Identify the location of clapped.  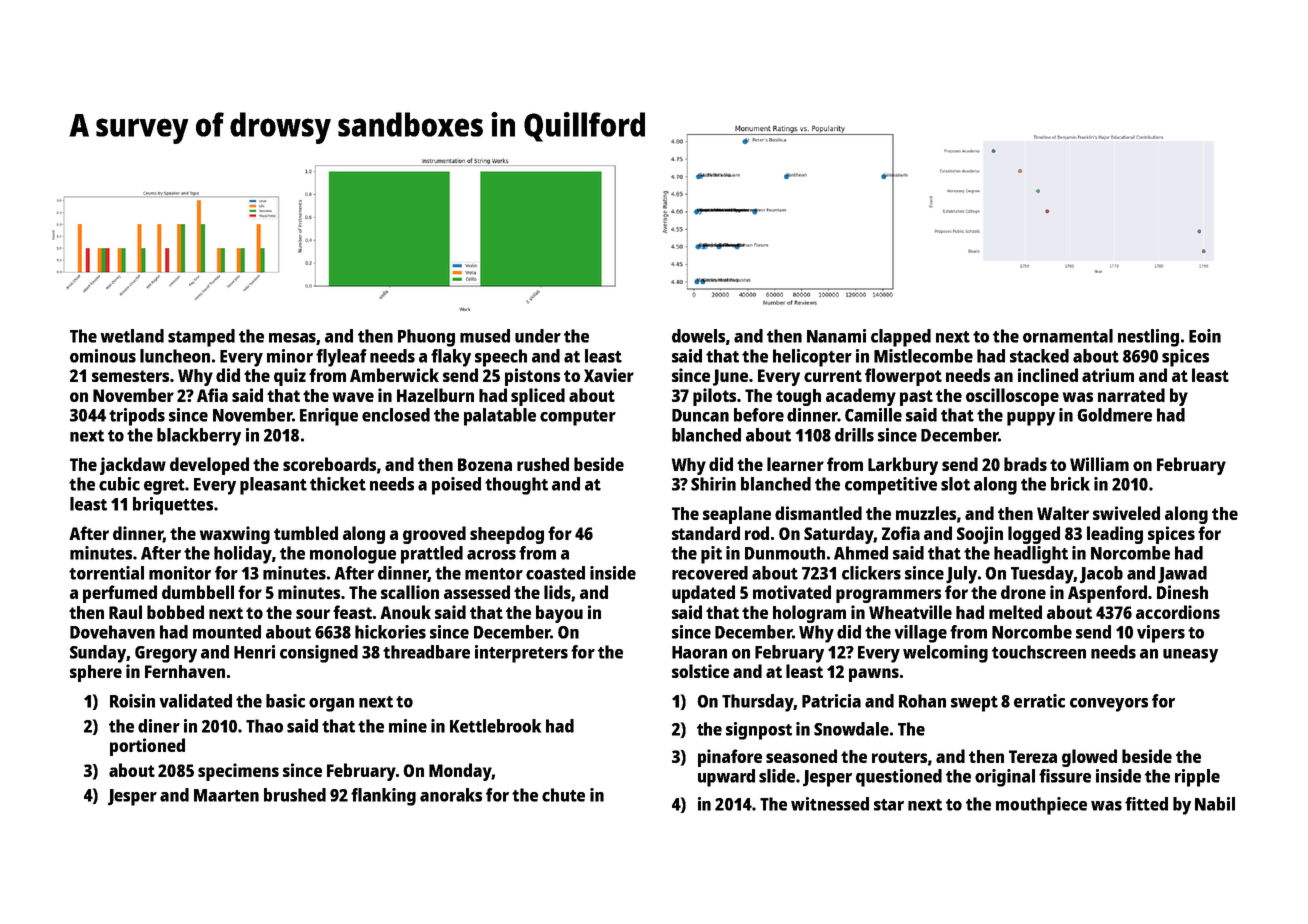
(901, 338).
